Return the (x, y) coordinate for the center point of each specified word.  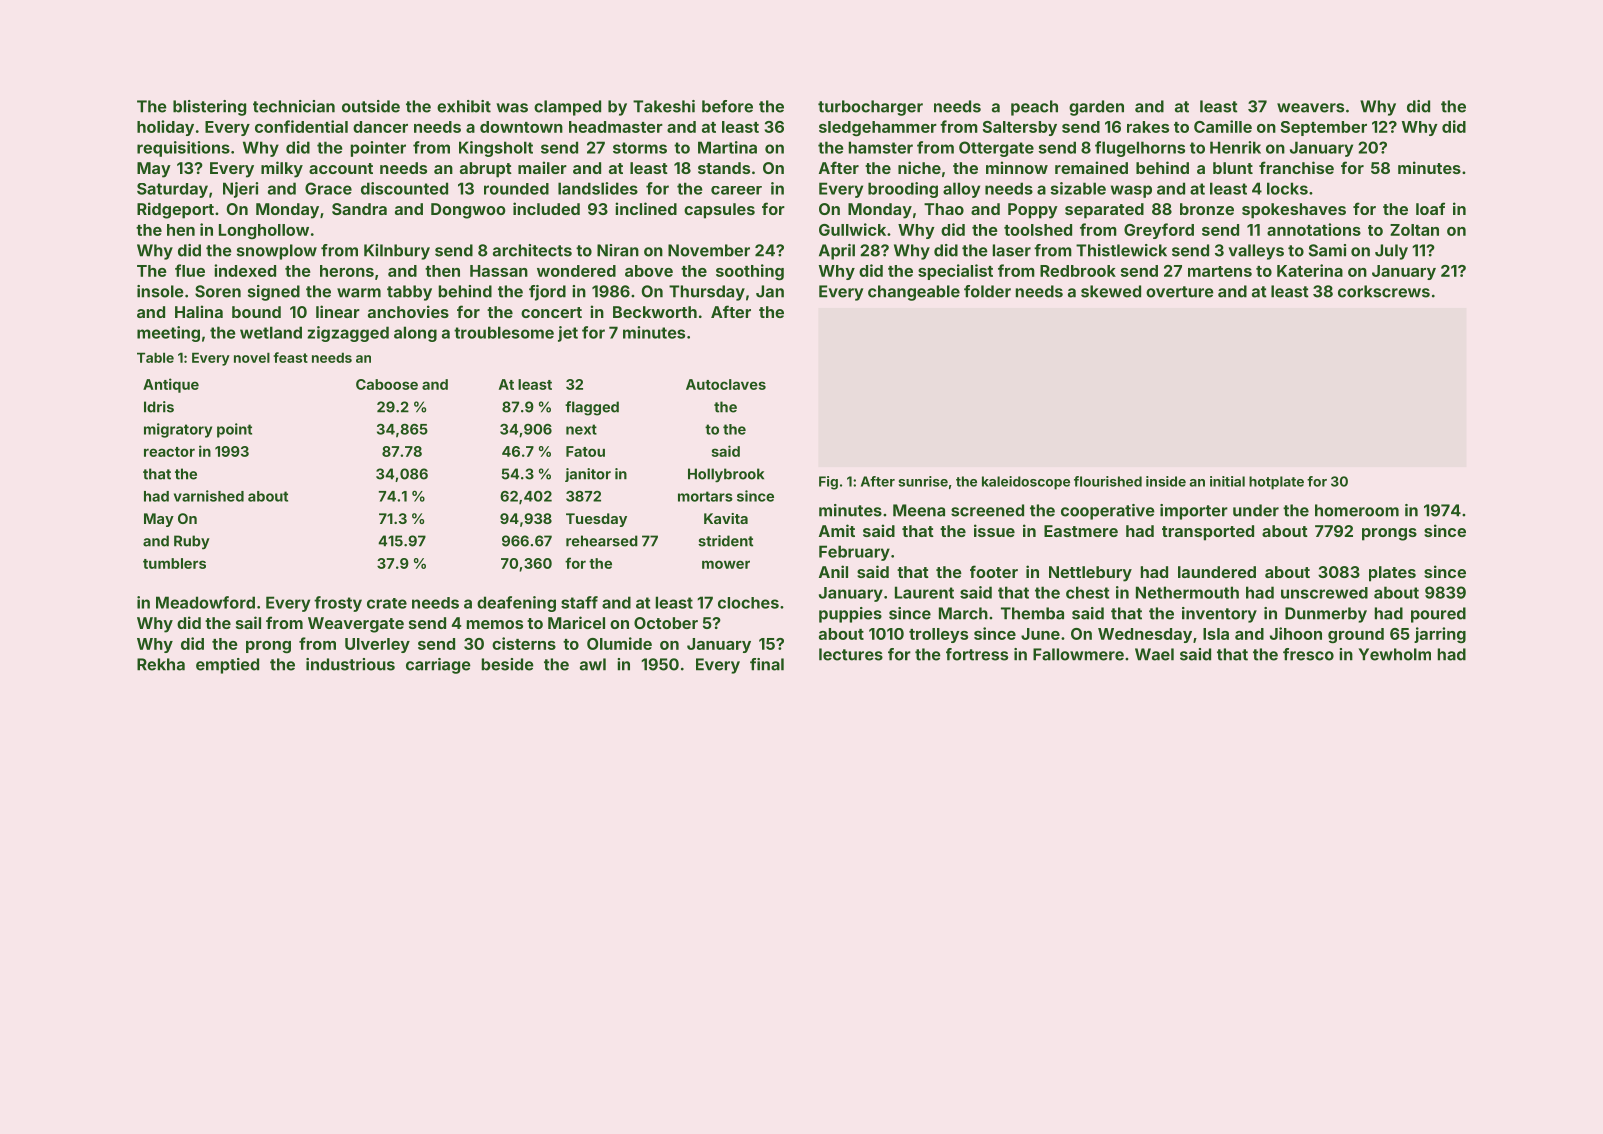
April (837, 252)
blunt (1233, 168)
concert (551, 312)
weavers (1310, 108)
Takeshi (664, 106)
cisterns (524, 643)
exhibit (464, 106)
